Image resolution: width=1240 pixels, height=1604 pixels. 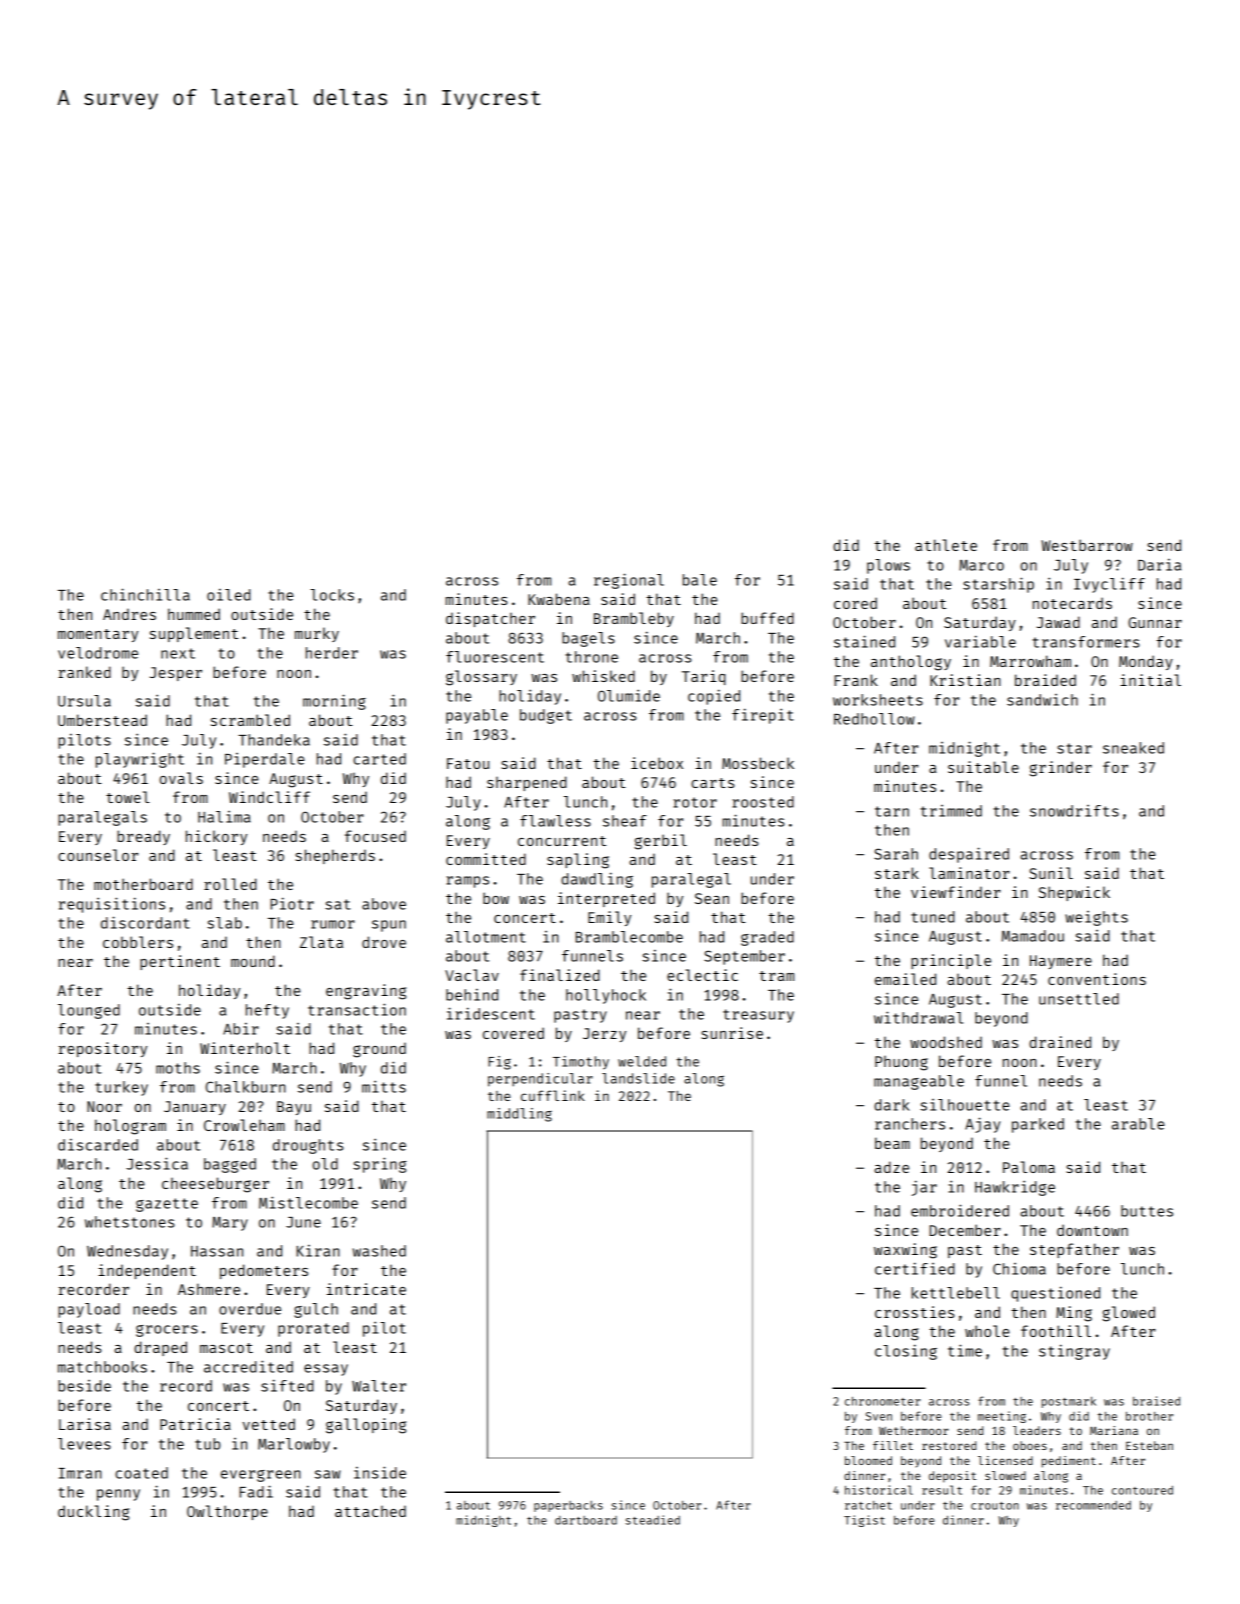 What do you see at coordinates (568, 1506) in the screenshot?
I see `paperbacks` at bounding box center [568, 1506].
